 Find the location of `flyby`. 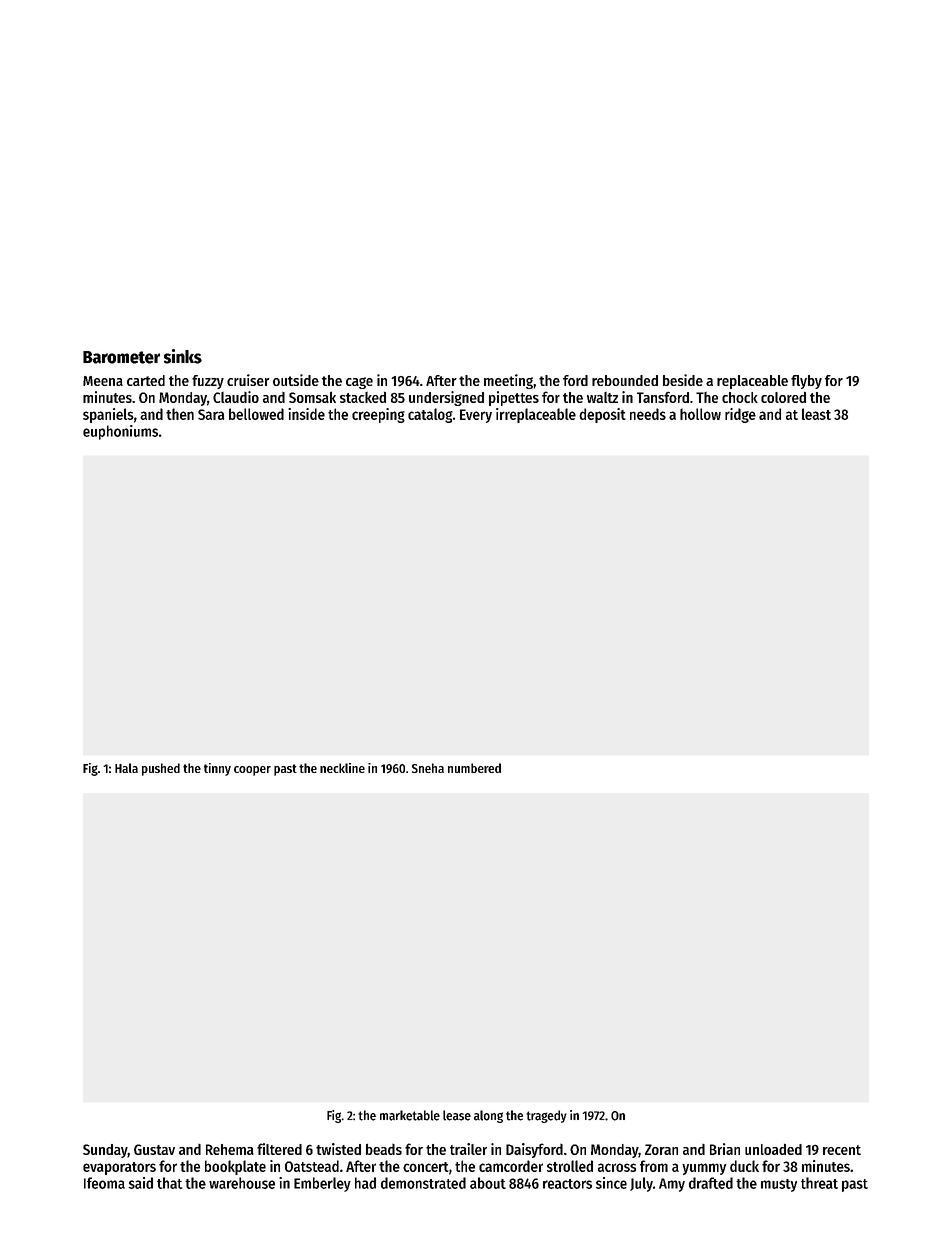

flyby is located at coordinates (806, 382).
